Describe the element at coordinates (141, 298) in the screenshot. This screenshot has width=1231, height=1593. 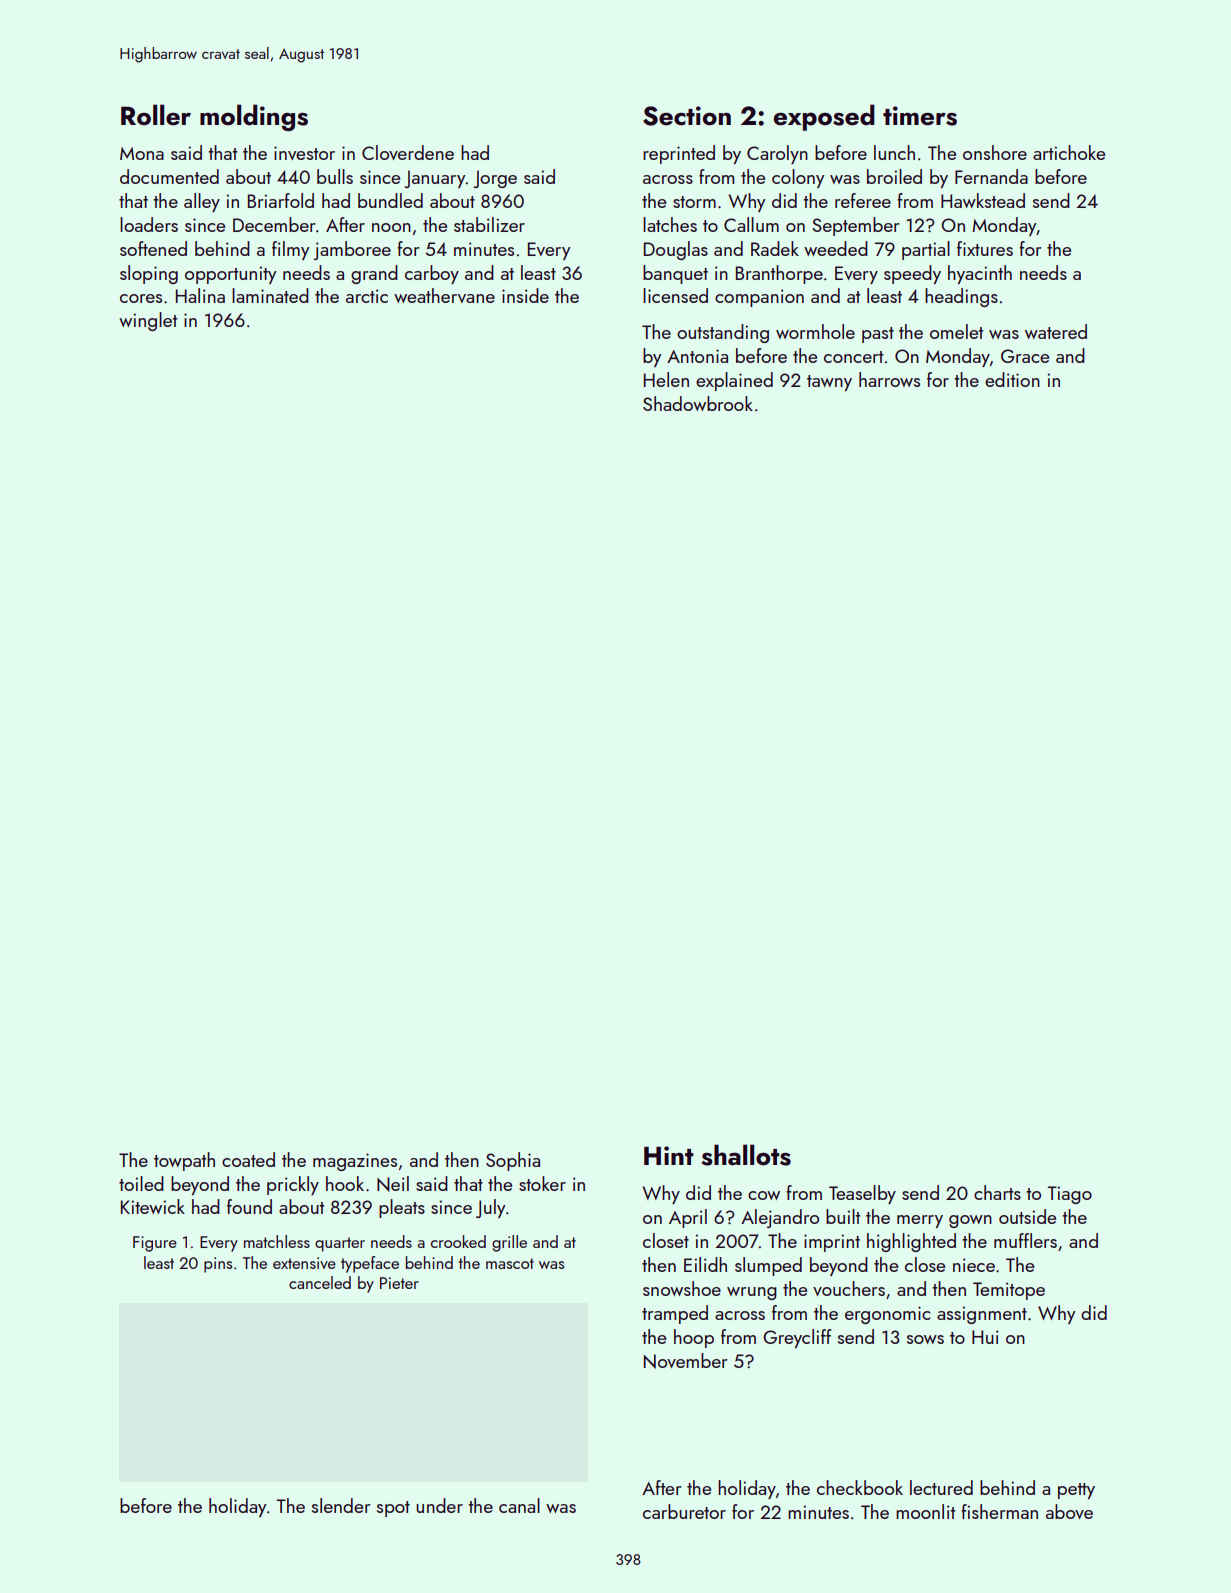
I see `cores` at that location.
